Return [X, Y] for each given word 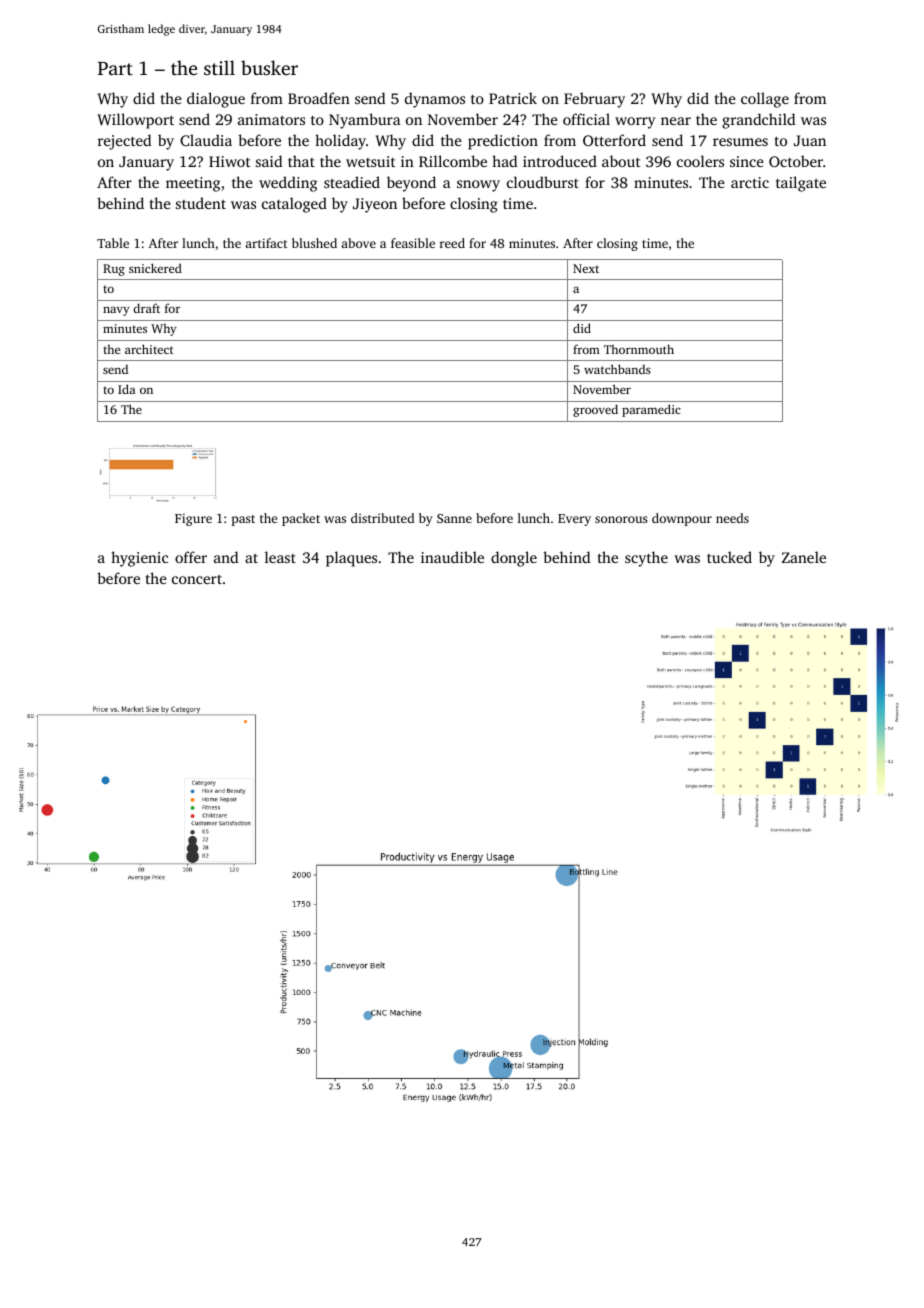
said [269, 161]
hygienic [139, 559]
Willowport [135, 121]
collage [765, 100]
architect [149, 349]
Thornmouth [639, 349]
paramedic [651, 410]
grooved [595, 410]
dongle [514, 559]
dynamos [435, 100]
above [358, 243]
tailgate [801, 184]
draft [146, 308]
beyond [411, 184]
